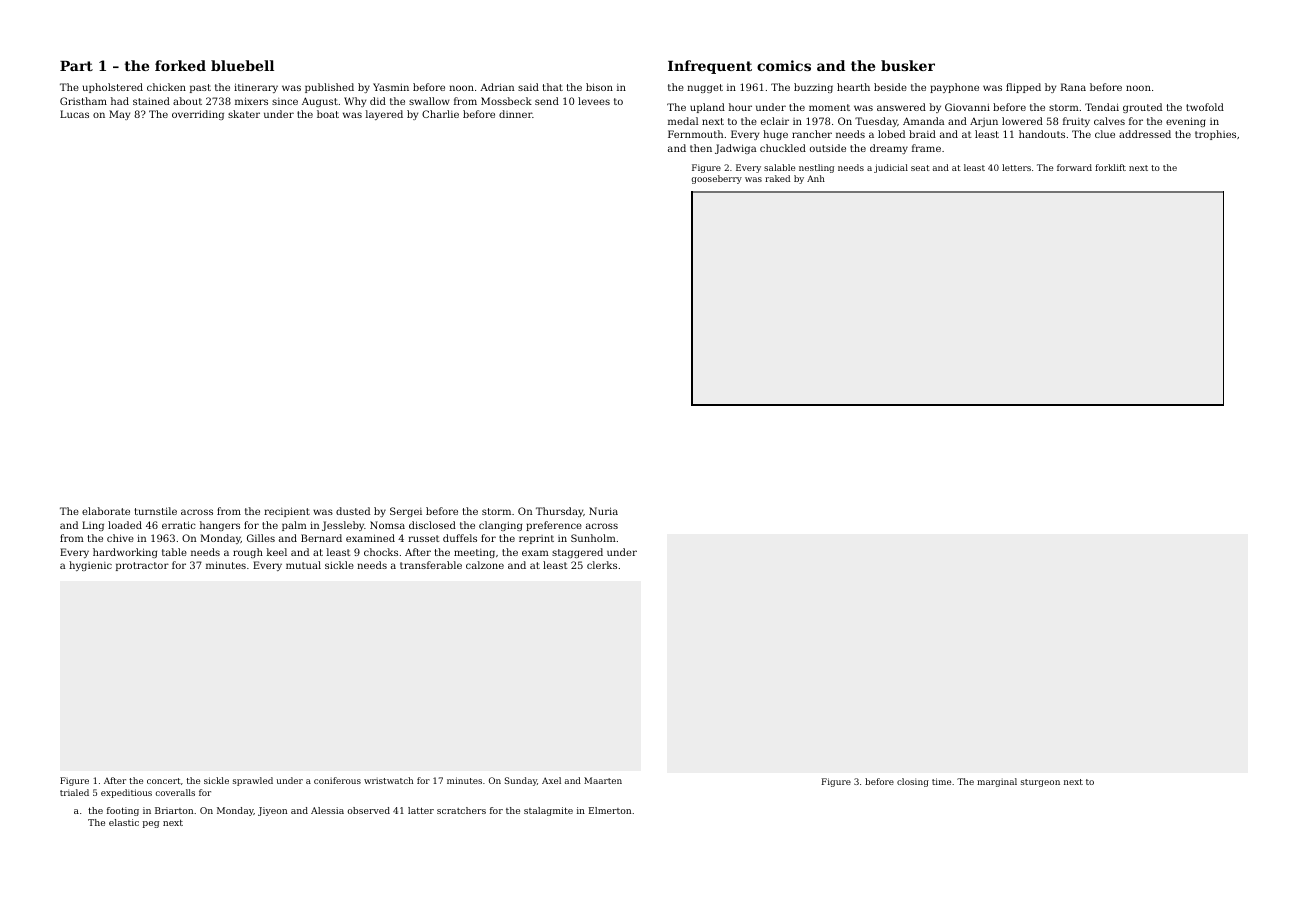  I want to click on wristwatch, so click(388, 780).
